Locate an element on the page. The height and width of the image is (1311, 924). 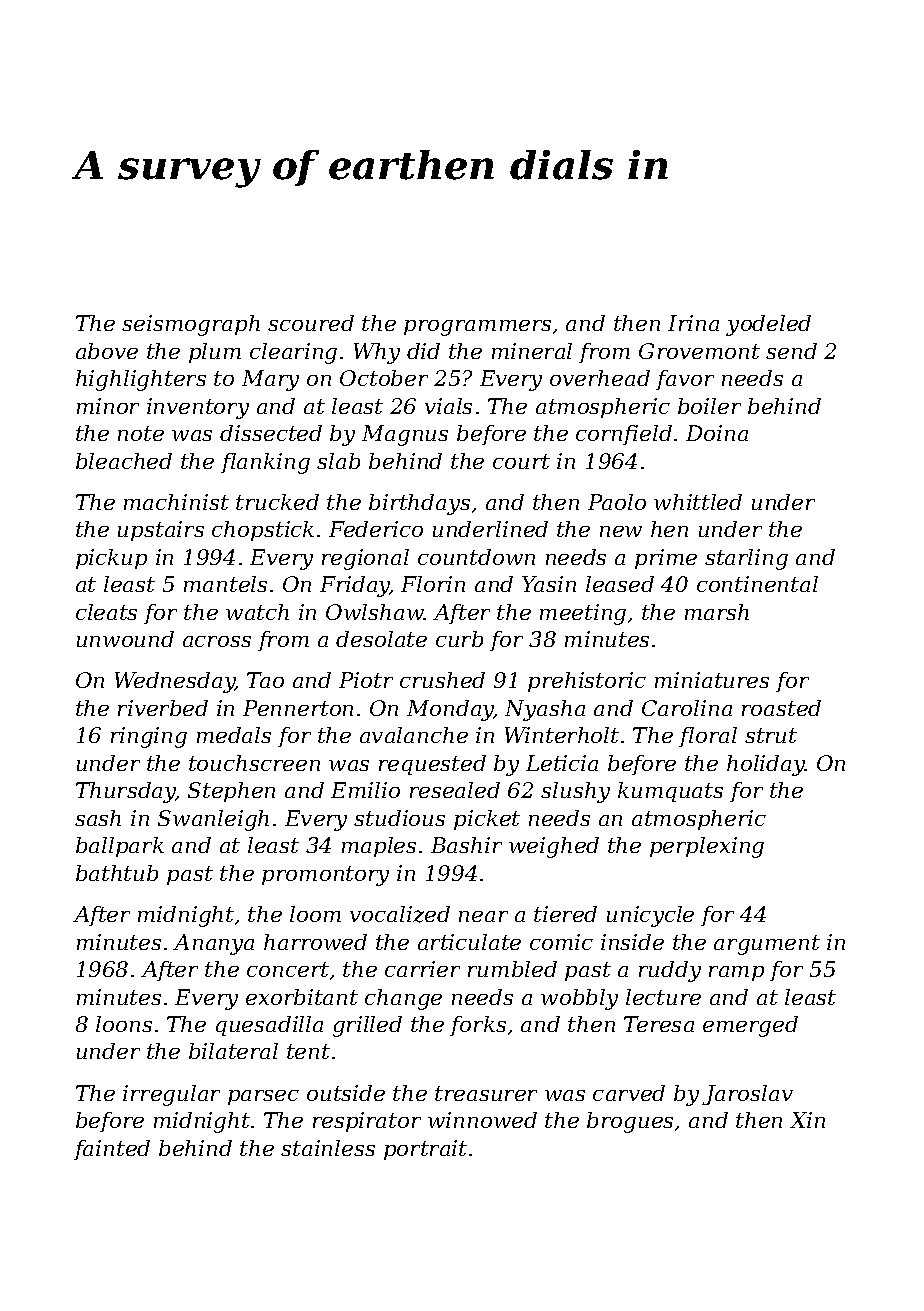
meeting is located at coordinates (583, 614).
